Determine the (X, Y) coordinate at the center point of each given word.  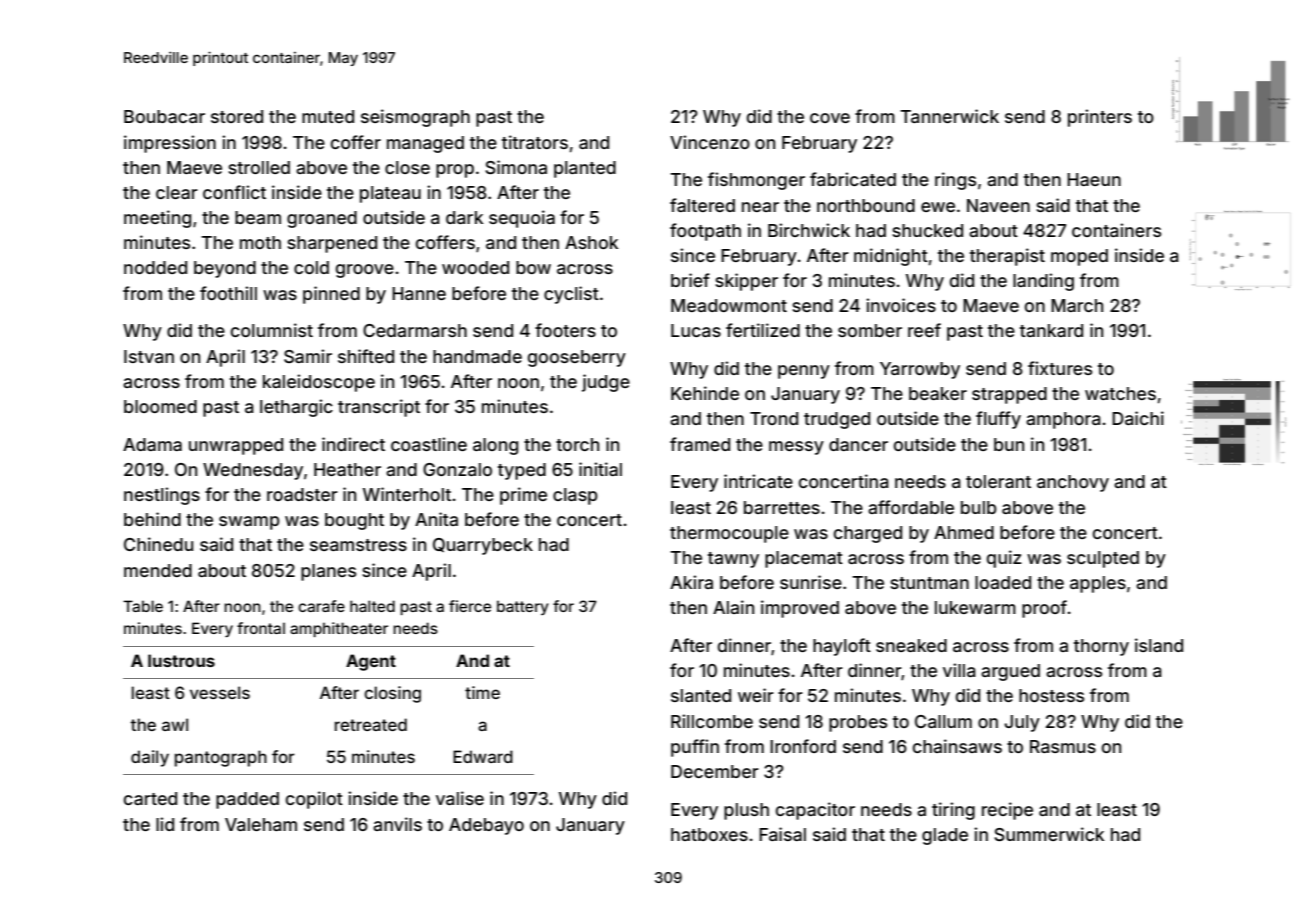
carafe (321, 606)
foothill (228, 293)
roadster (302, 494)
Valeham (261, 824)
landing (1043, 282)
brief (690, 280)
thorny (1101, 647)
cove (830, 118)
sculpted (1103, 559)
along (495, 446)
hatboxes (709, 834)
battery (523, 607)
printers (1100, 118)
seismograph (415, 118)
